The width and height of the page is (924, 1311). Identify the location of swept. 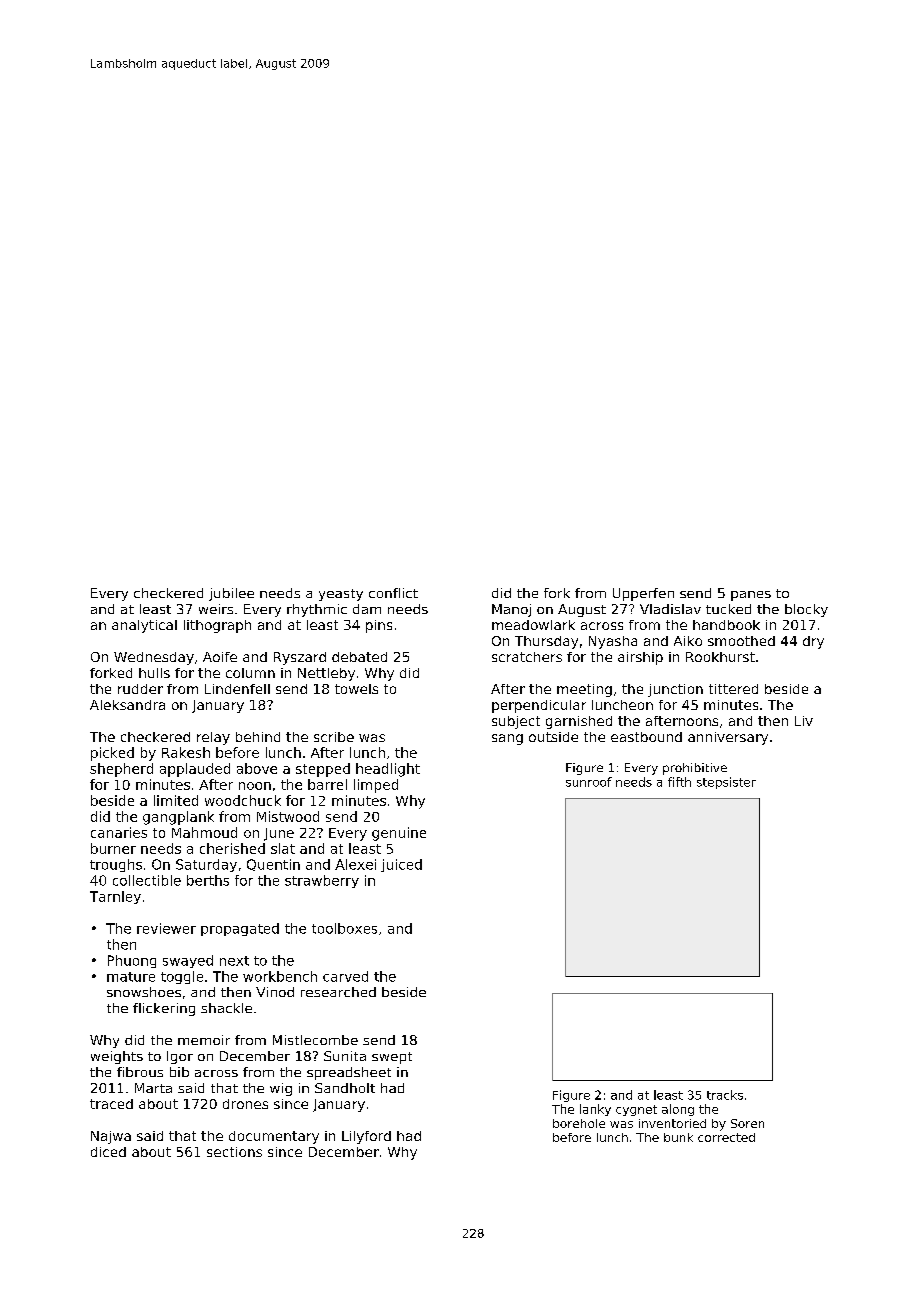
(392, 1058).
